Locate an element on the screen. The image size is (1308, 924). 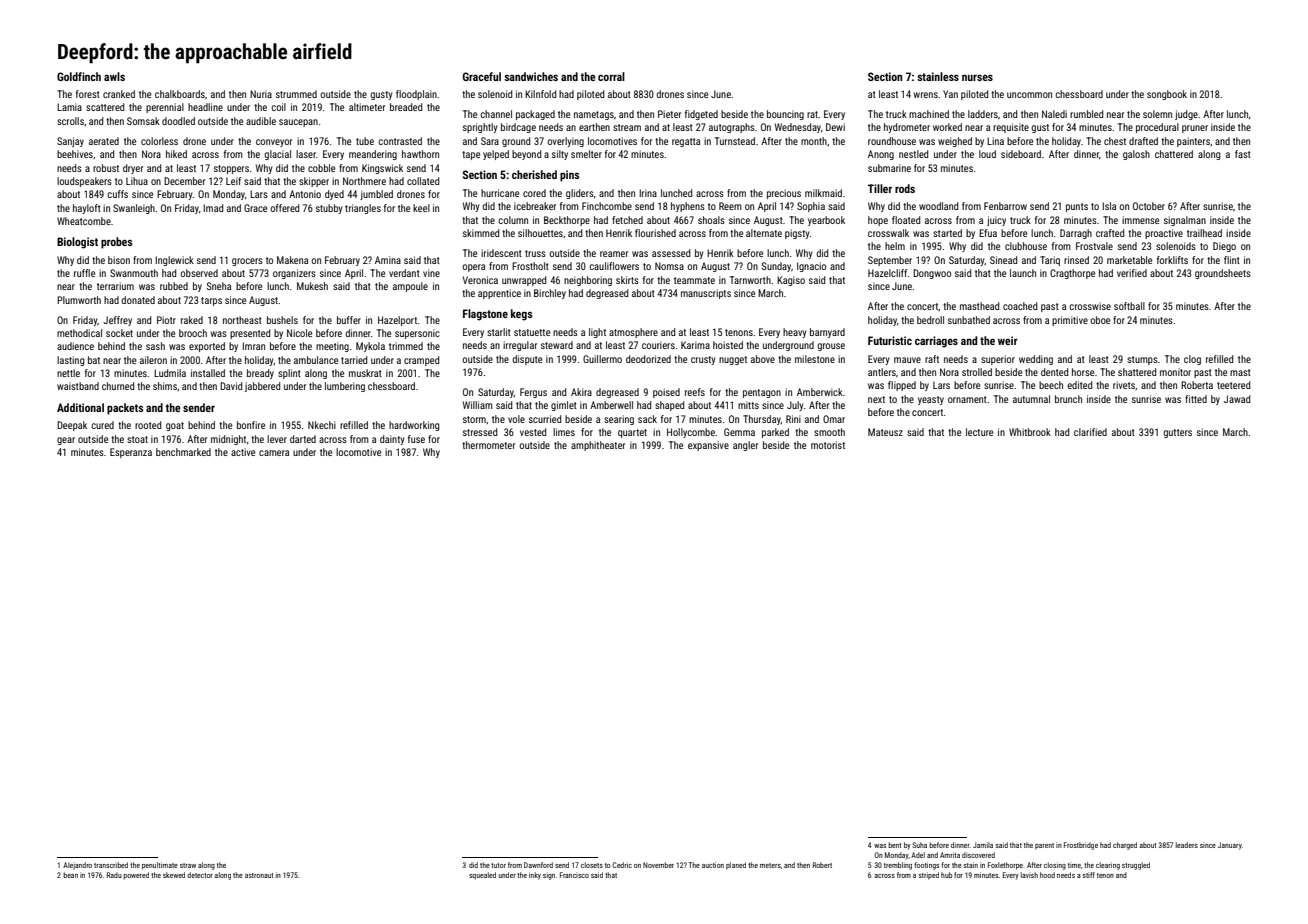
regatta is located at coordinates (686, 142).
